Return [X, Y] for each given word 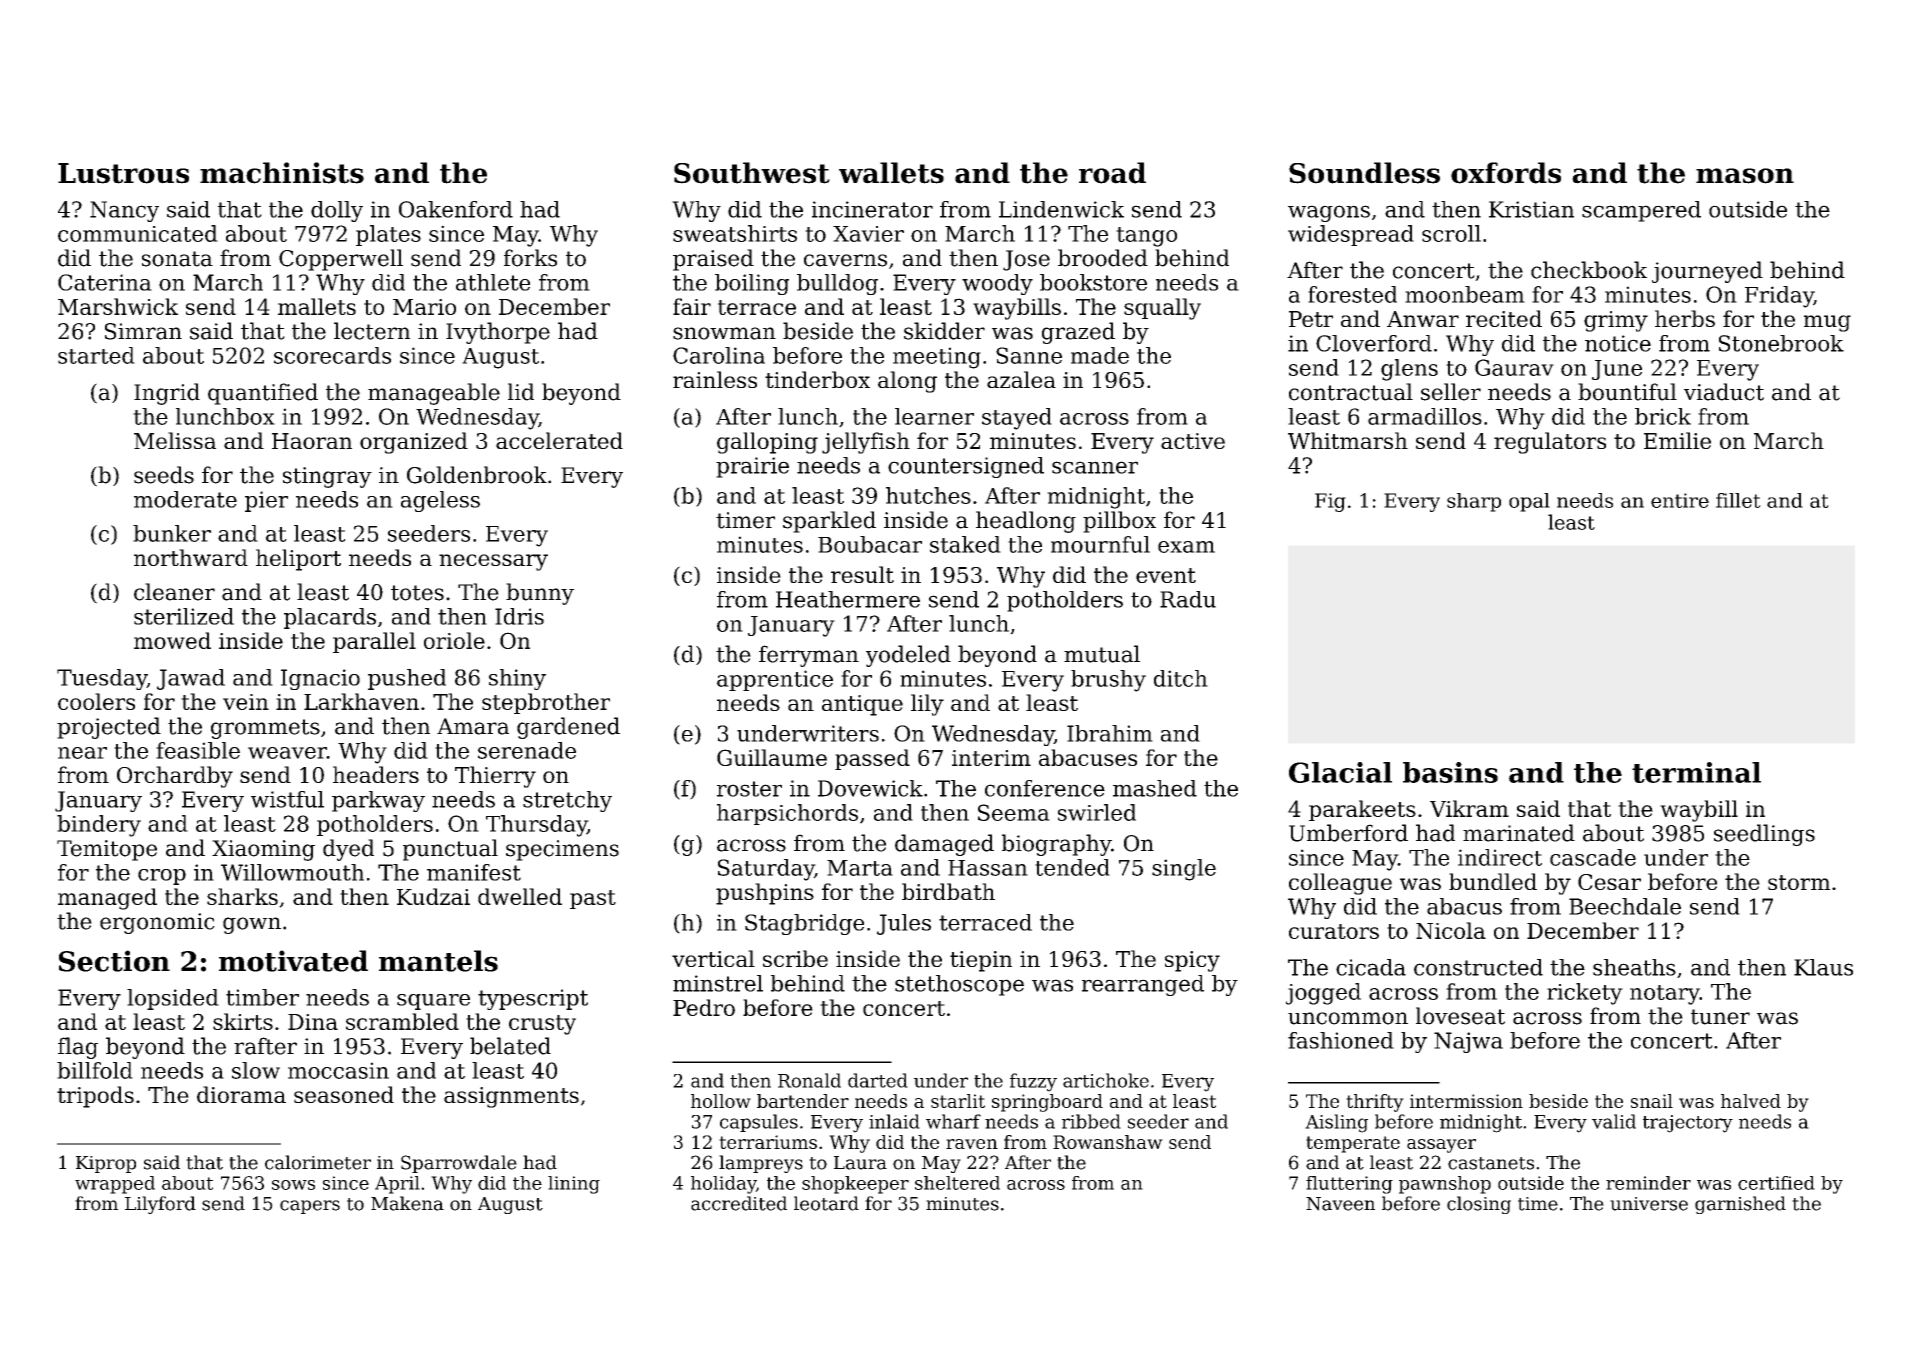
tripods [95, 1097]
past [593, 899]
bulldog [837, 284]
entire [1680, 500]
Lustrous [123, 173]
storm [1799, 882]
